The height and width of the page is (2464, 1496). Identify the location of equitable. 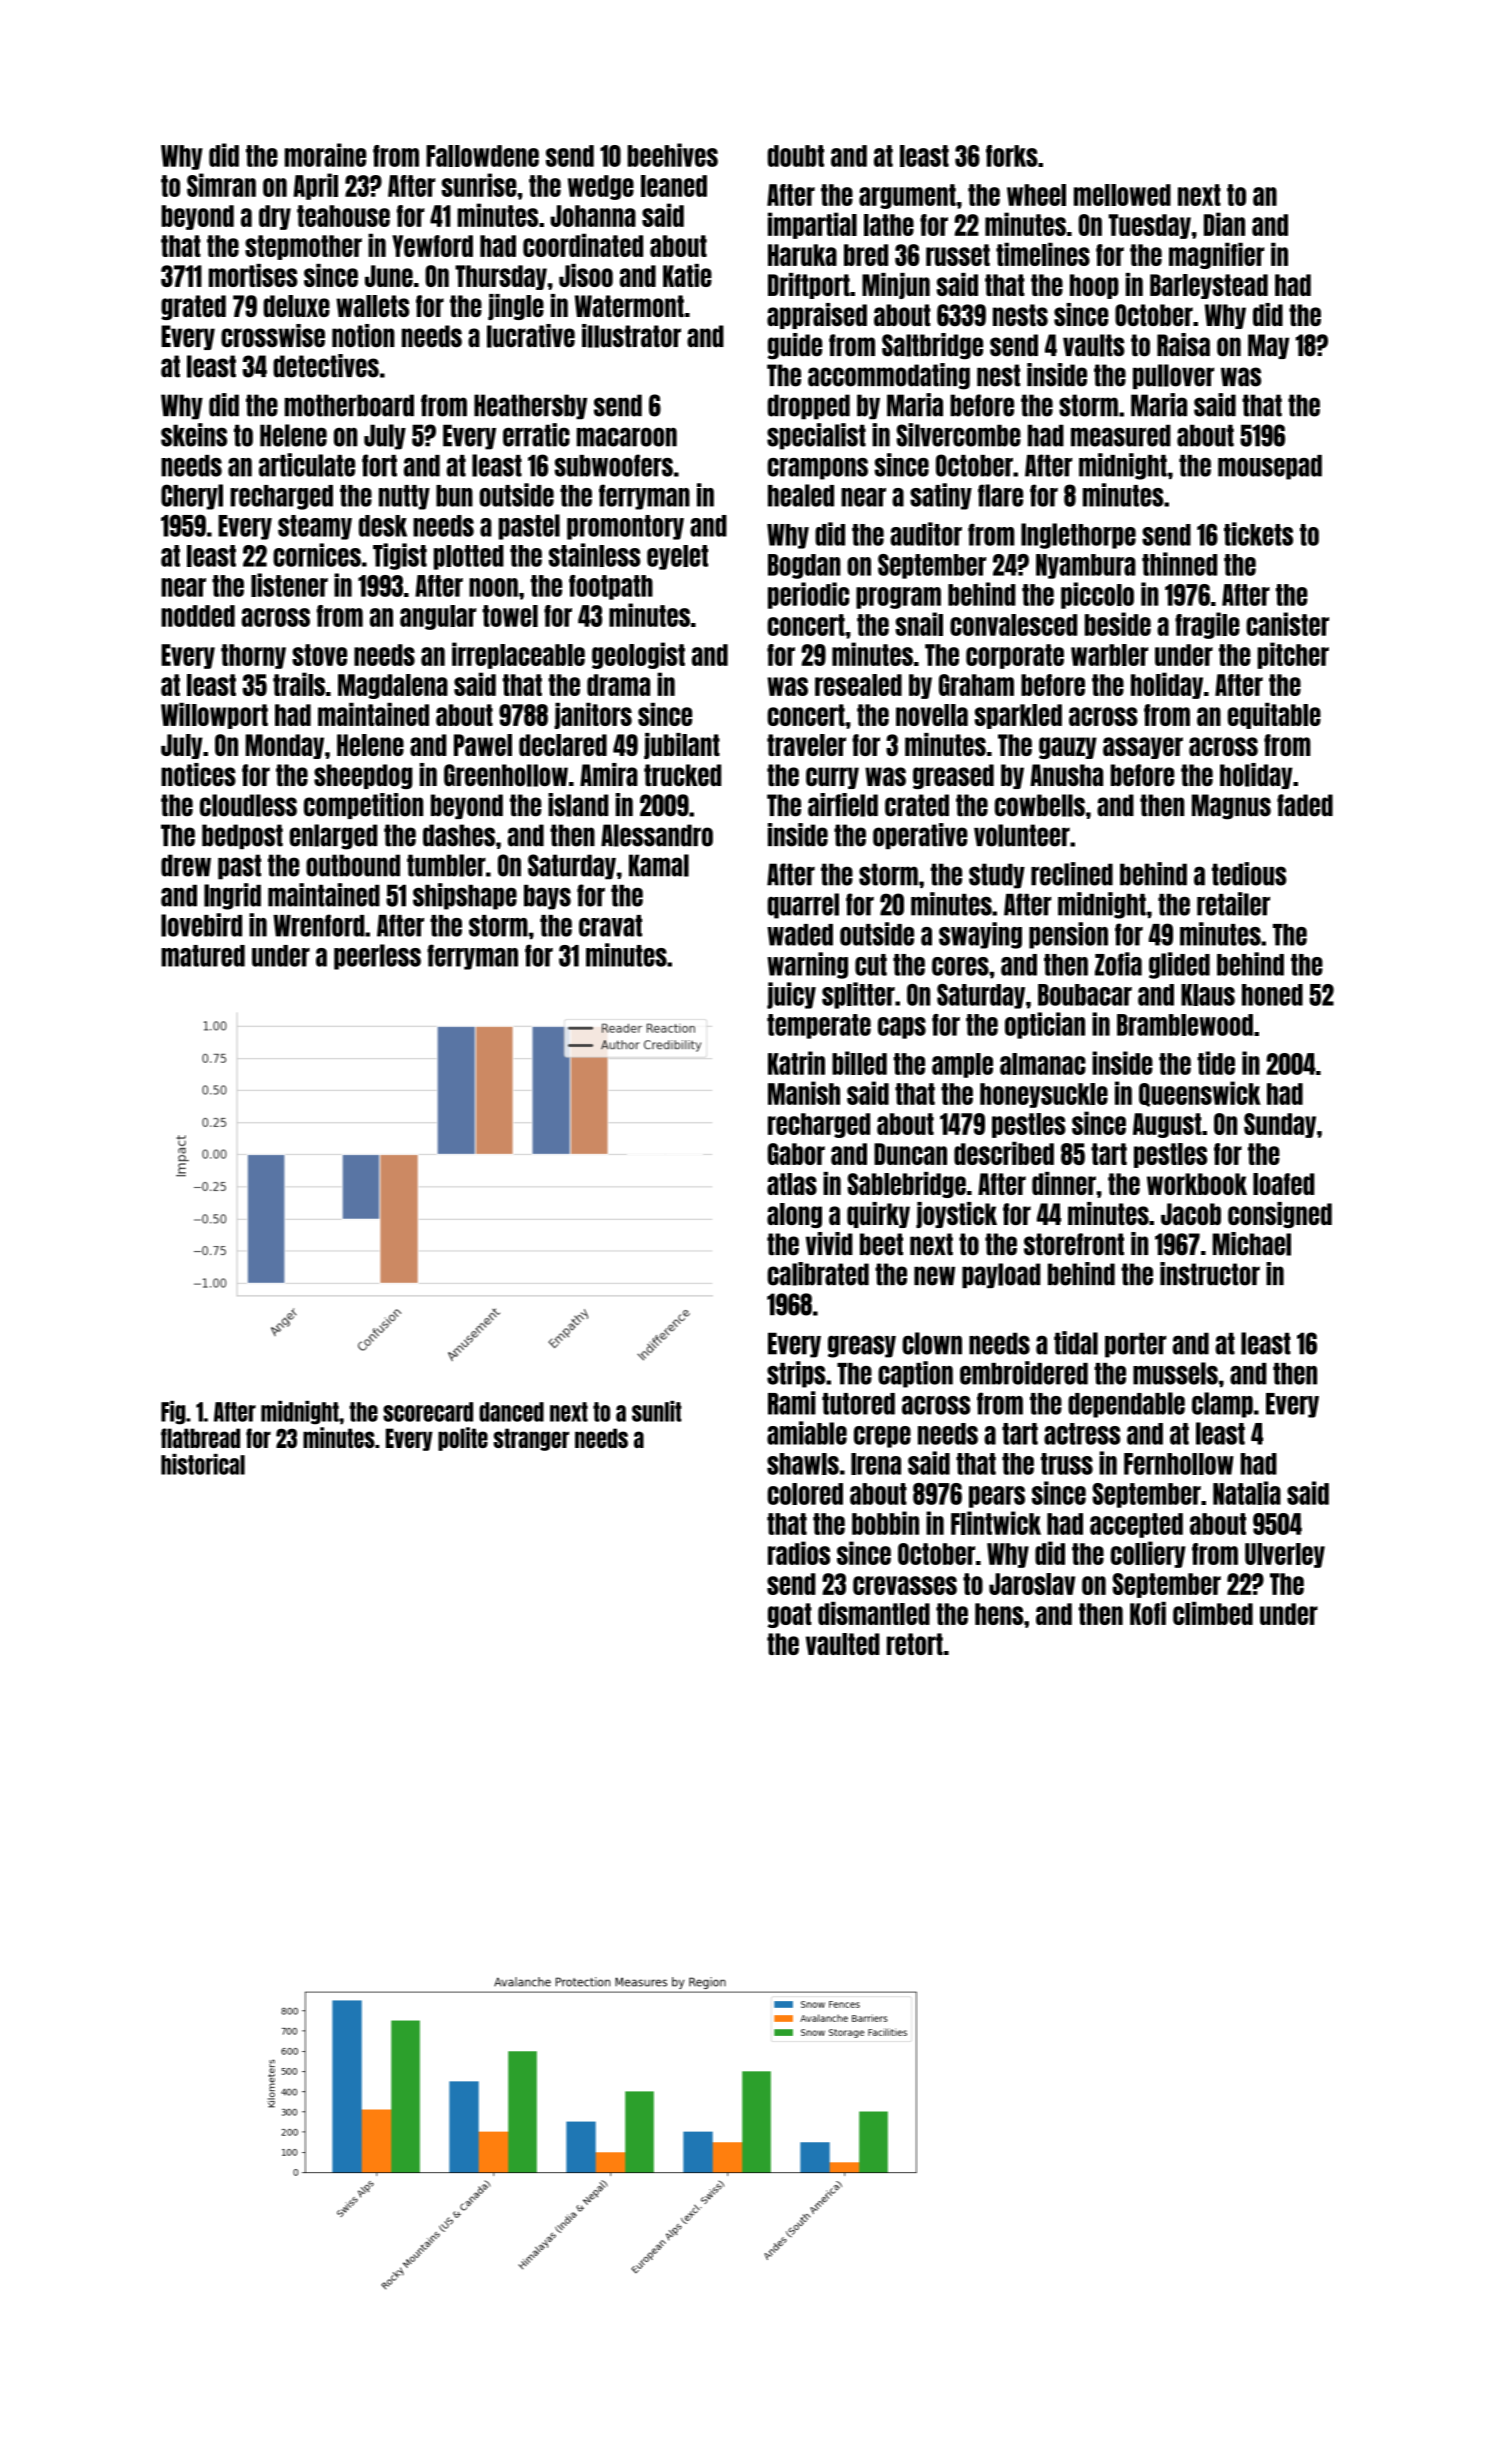
(1274, 716).
